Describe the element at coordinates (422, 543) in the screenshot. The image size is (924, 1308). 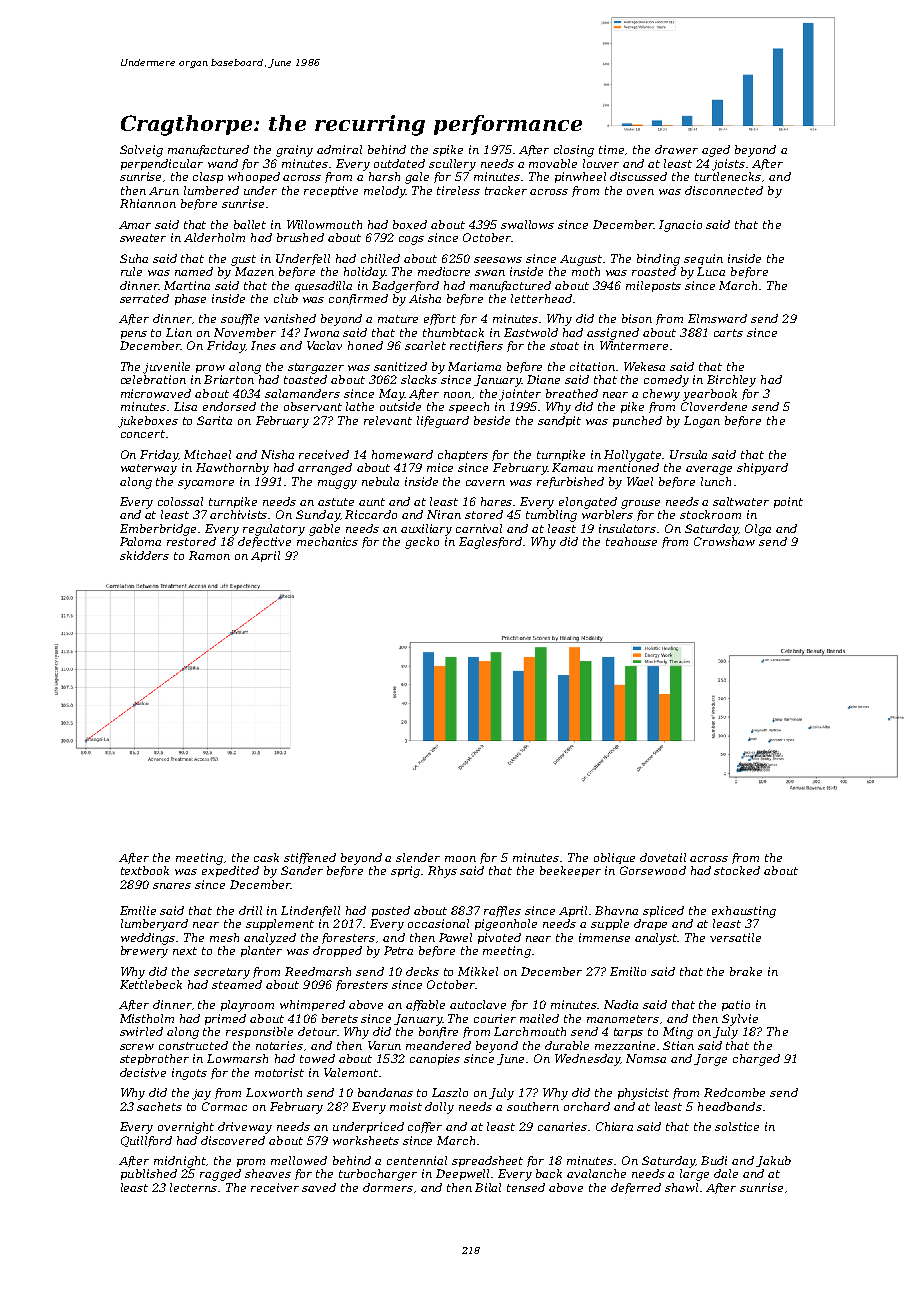
I see `gecko` at that location.
